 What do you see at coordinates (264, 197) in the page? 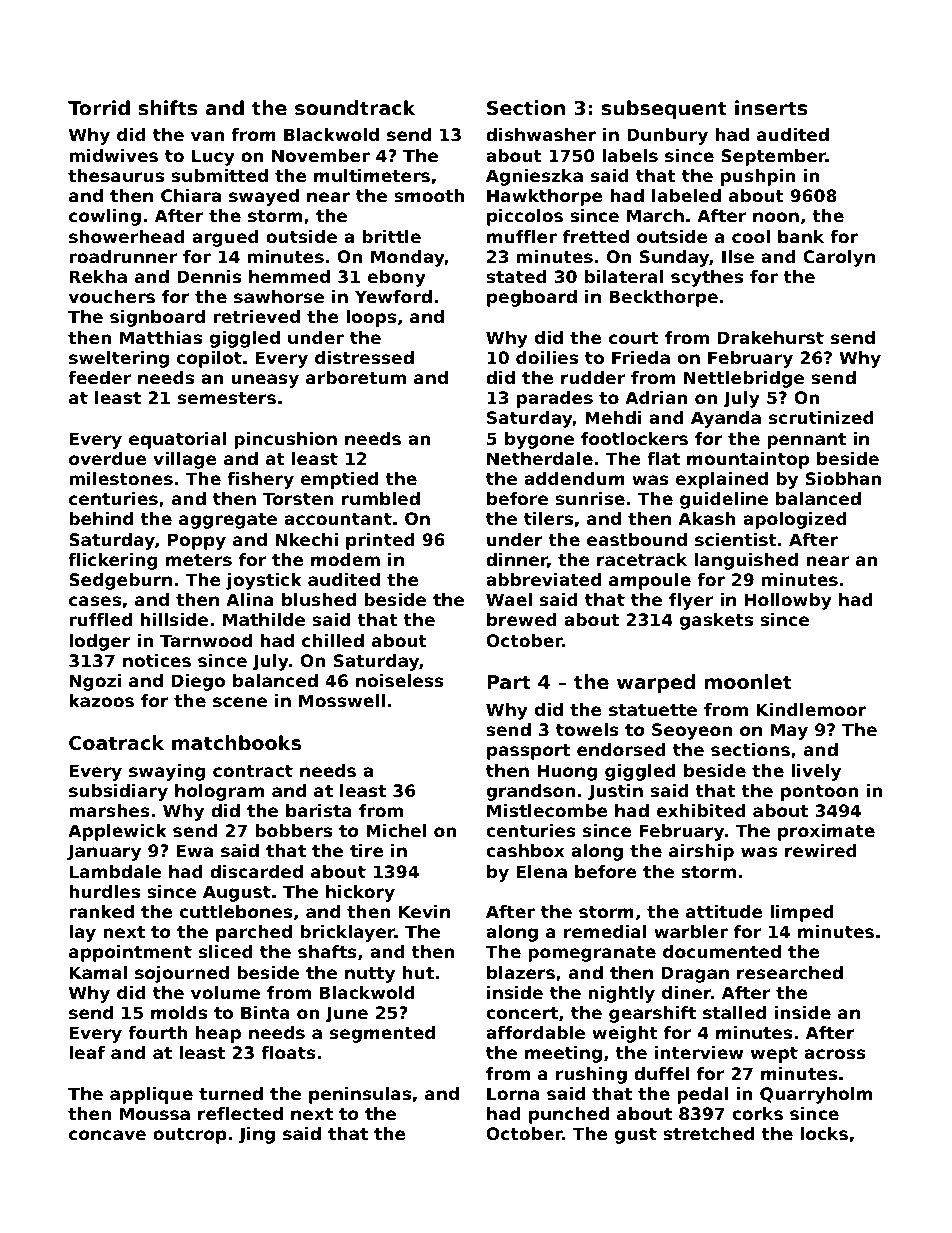
I see `swayed` at bounding box center [264, 197].
